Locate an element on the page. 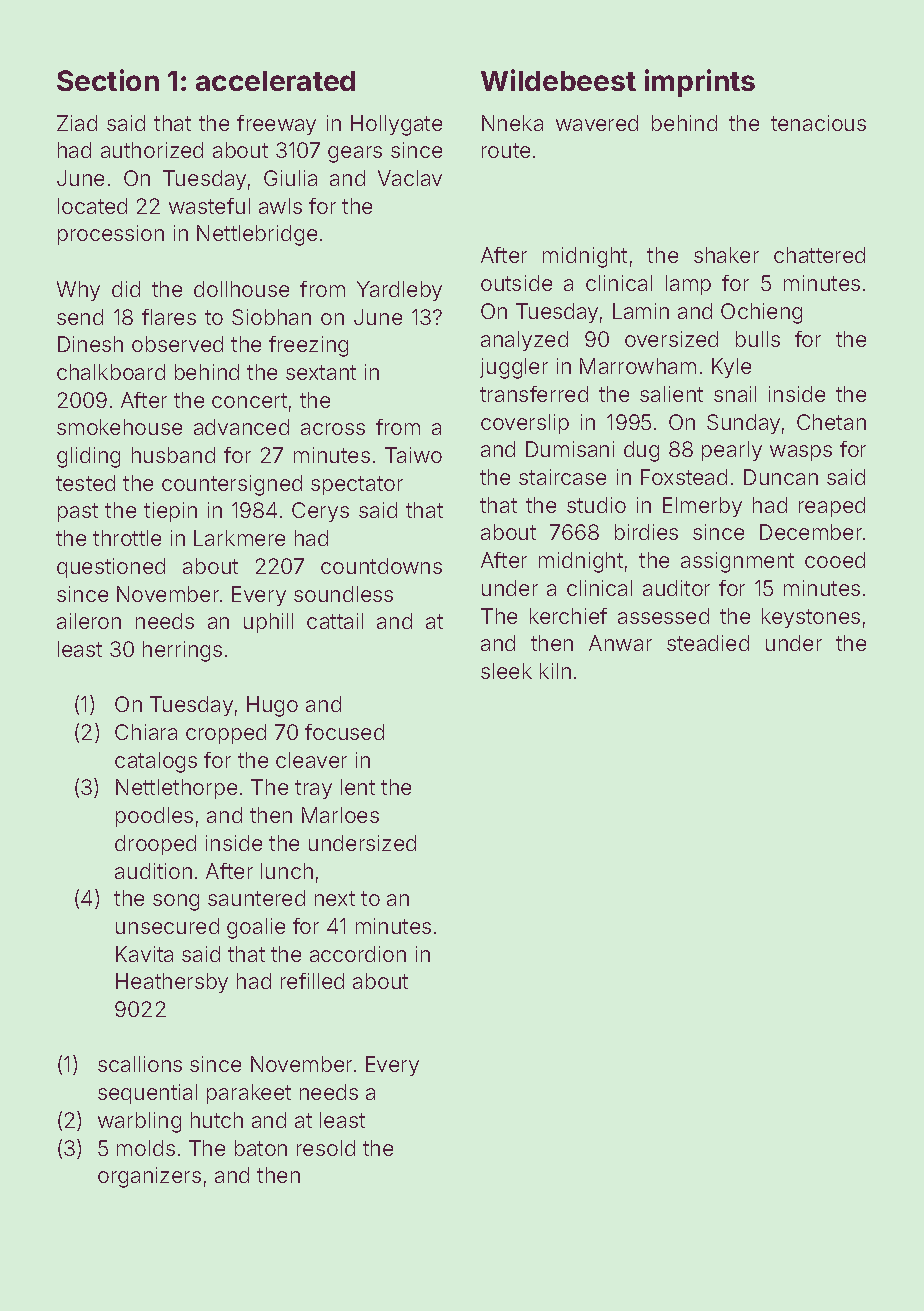 The height and width of the page is (1311, 924). steadied is located at coordinates (708, 643).
